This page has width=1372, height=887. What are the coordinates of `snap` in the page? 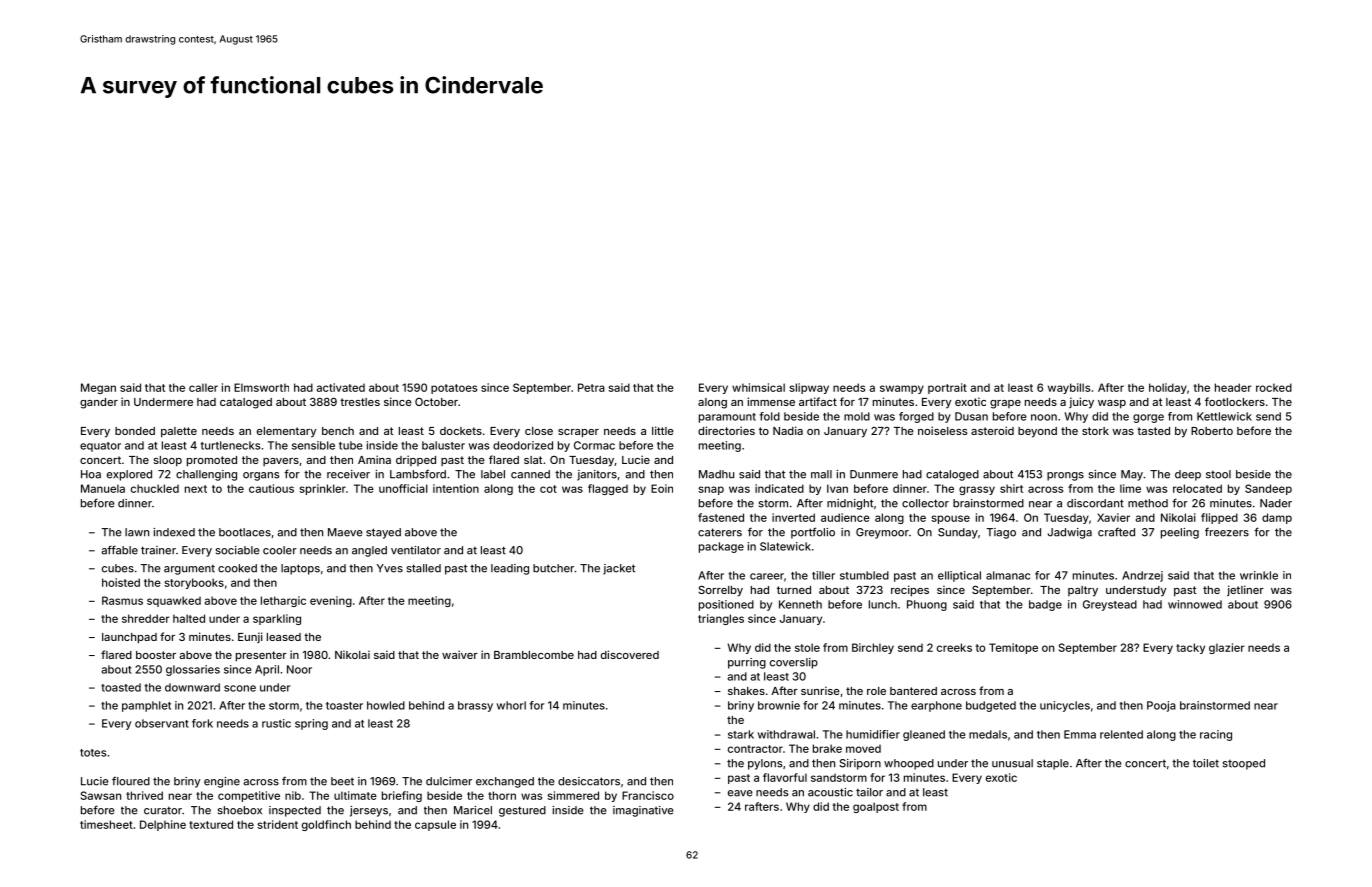 It's located at (711, 490).
